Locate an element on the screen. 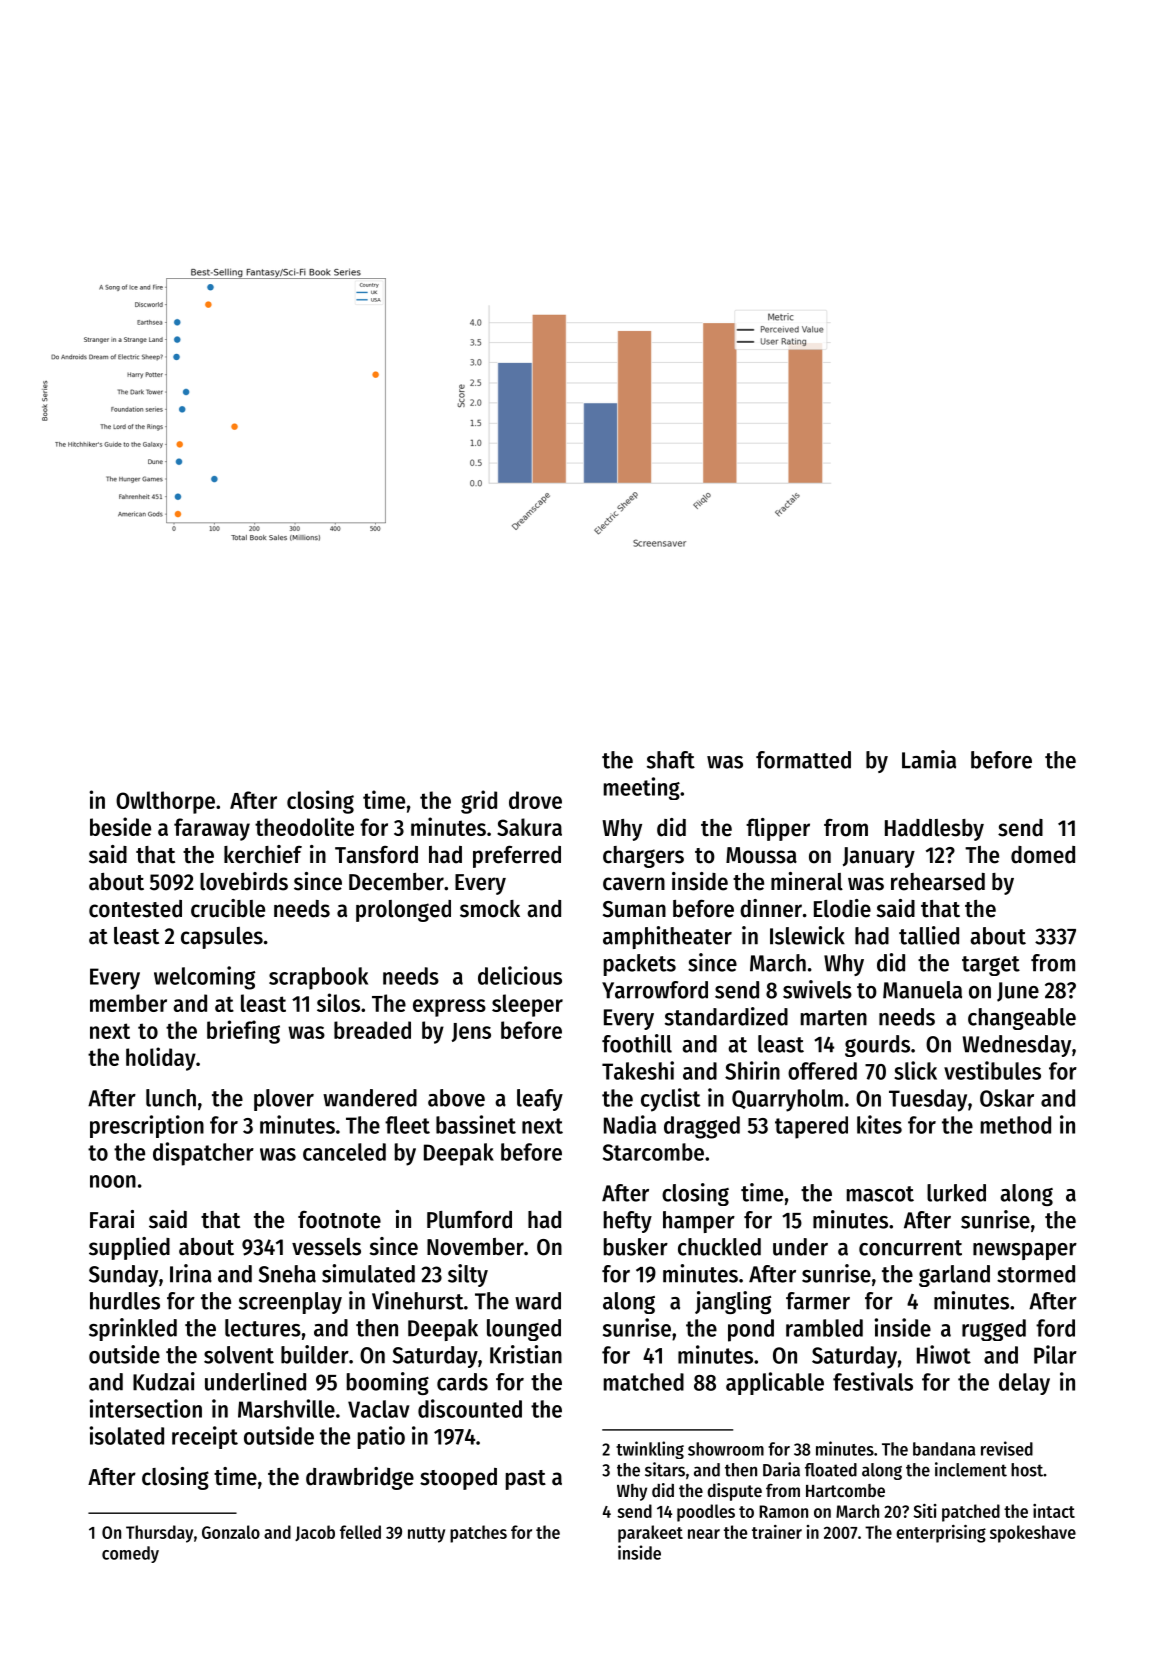  receipt is located at coordinates (205, 1437).
